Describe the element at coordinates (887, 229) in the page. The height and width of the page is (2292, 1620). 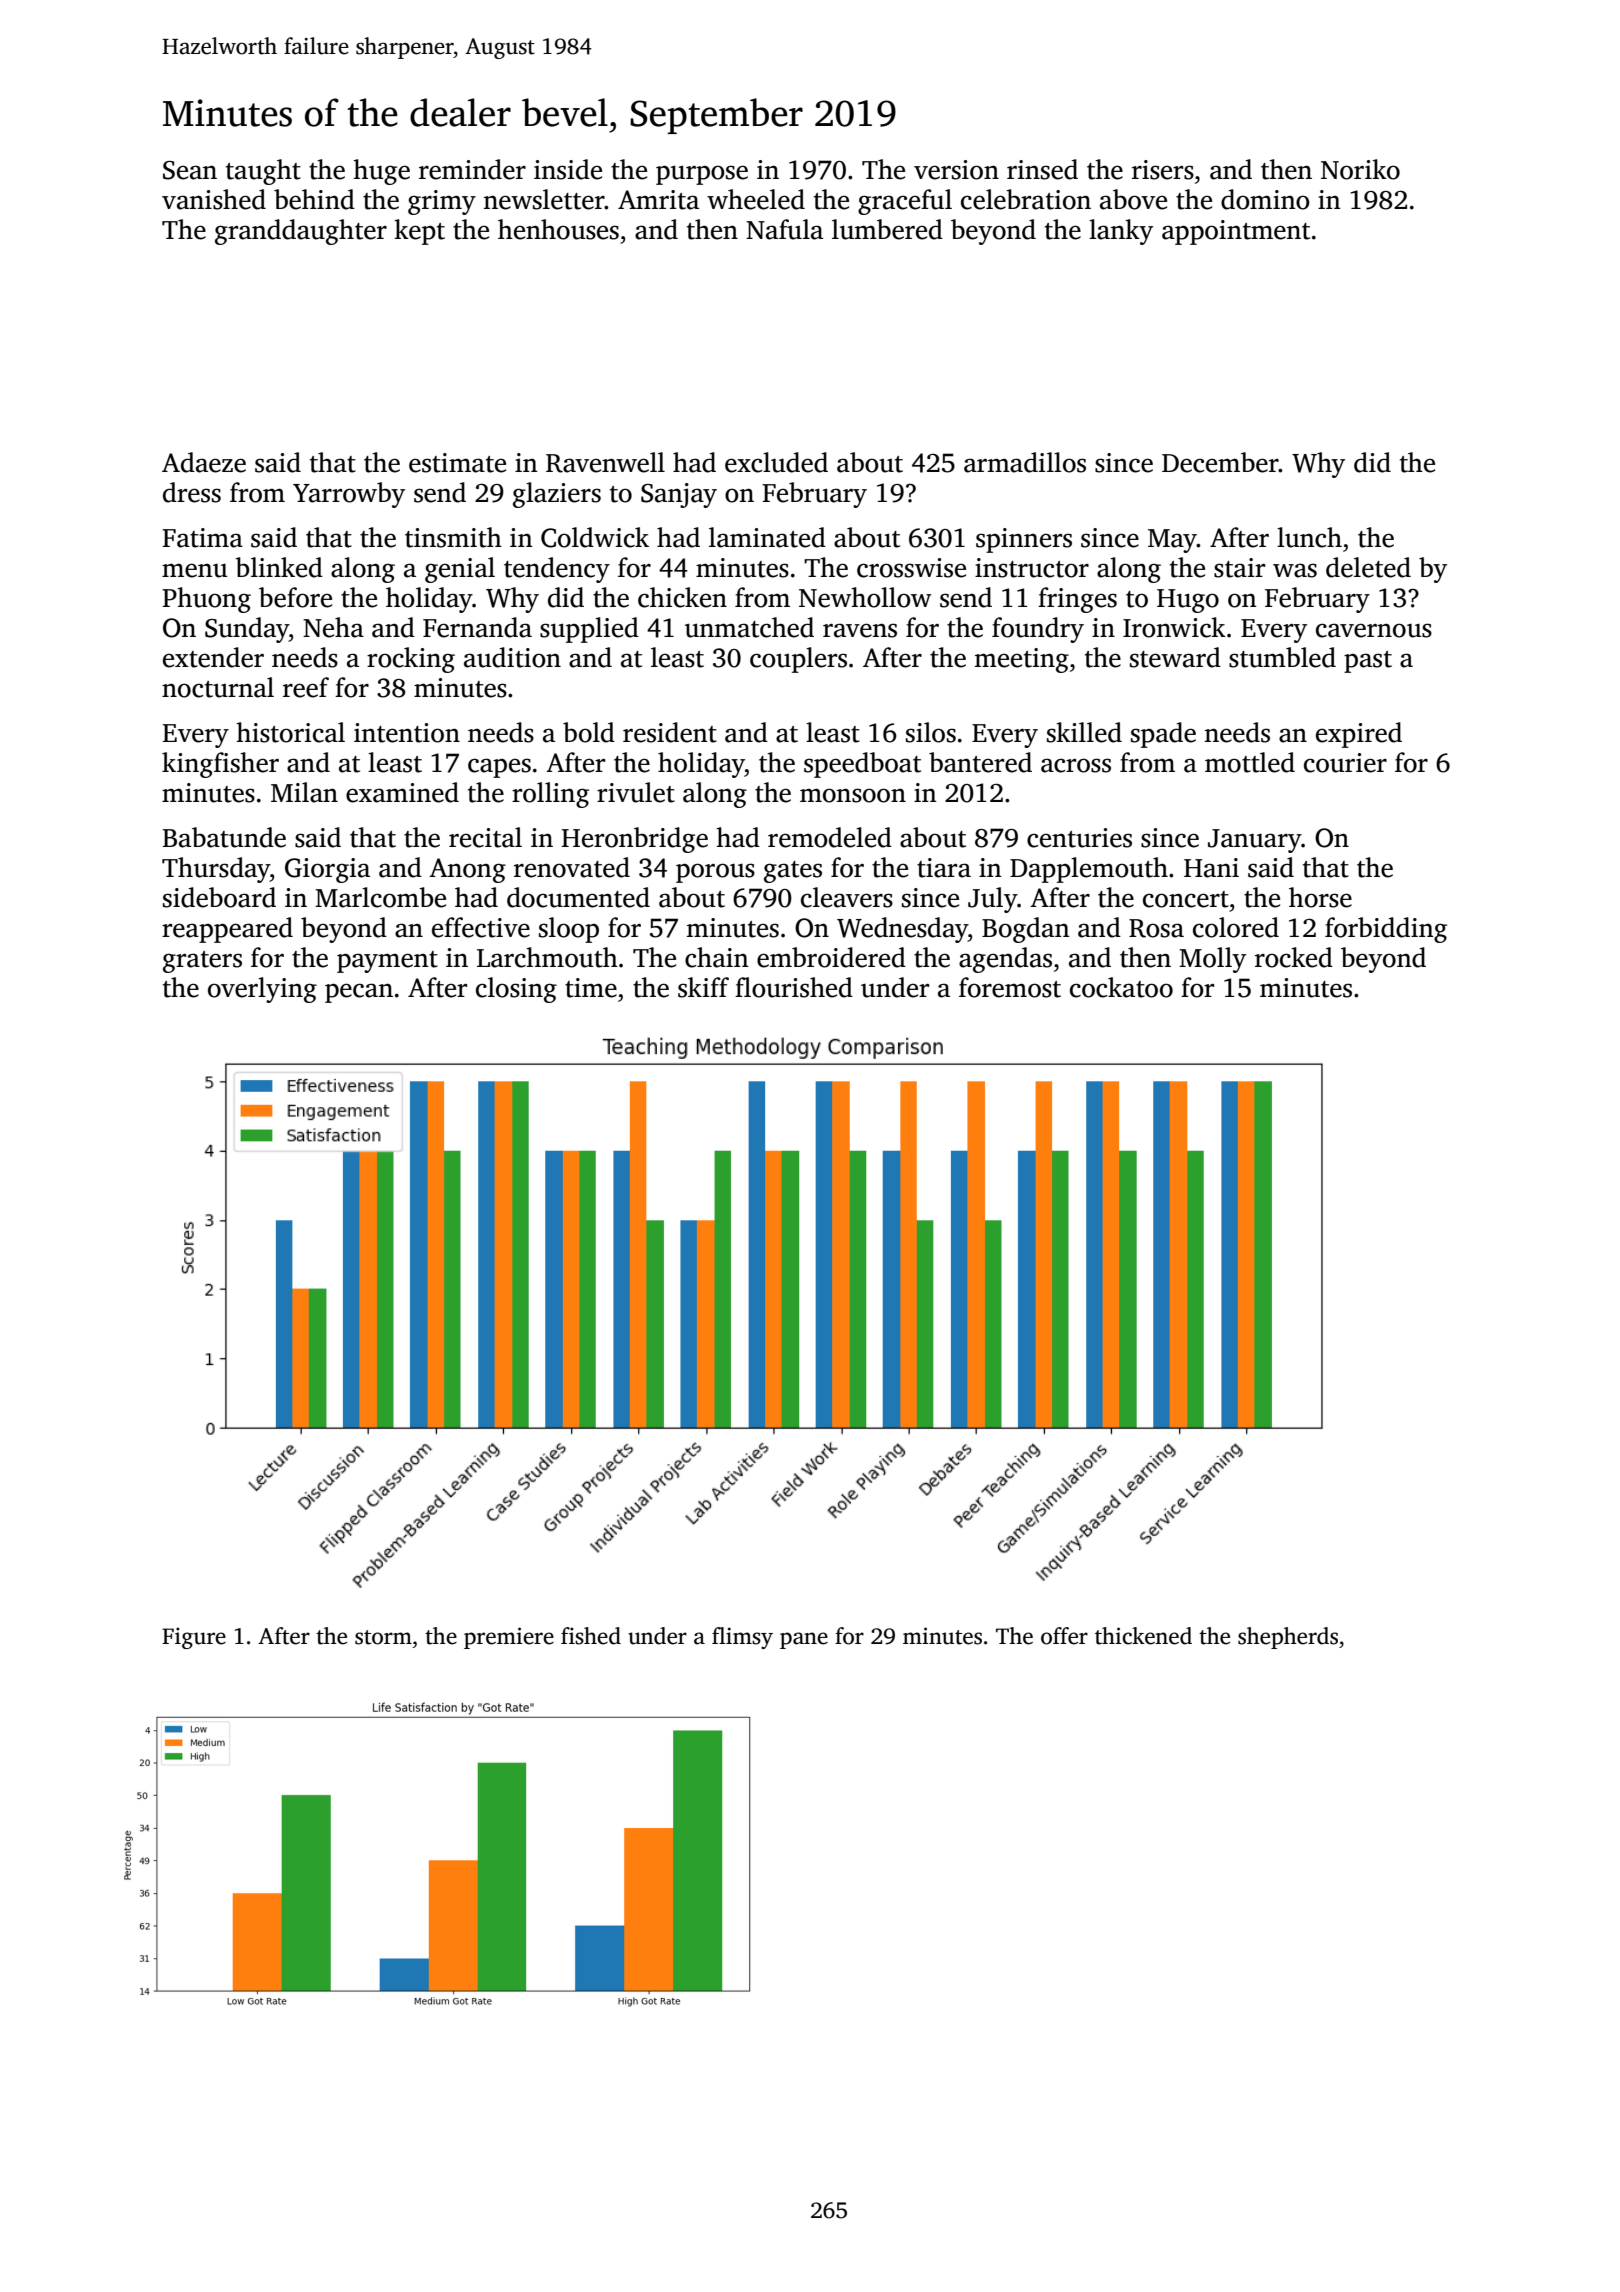
I see `lumbered` at that location.
